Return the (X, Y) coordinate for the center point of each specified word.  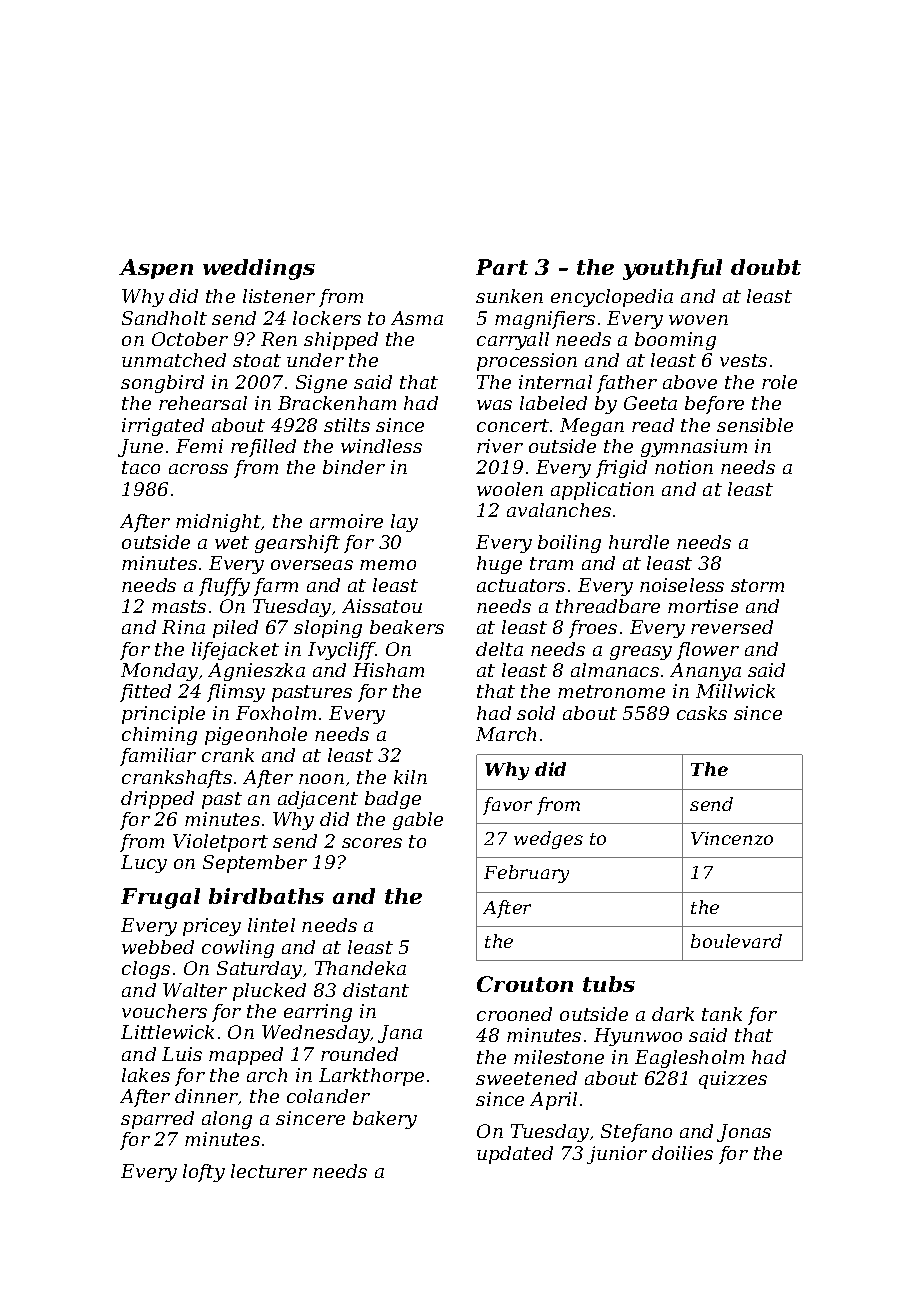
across (198, 469)
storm (757, 585)
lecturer (269, 1171)
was (494, 405)
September (255, 864)
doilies (682, 1153)
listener (279, 296)
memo (388, 565)
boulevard (736, 941)
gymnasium (694, 448)
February (526, 874)
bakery (385, 1120)
